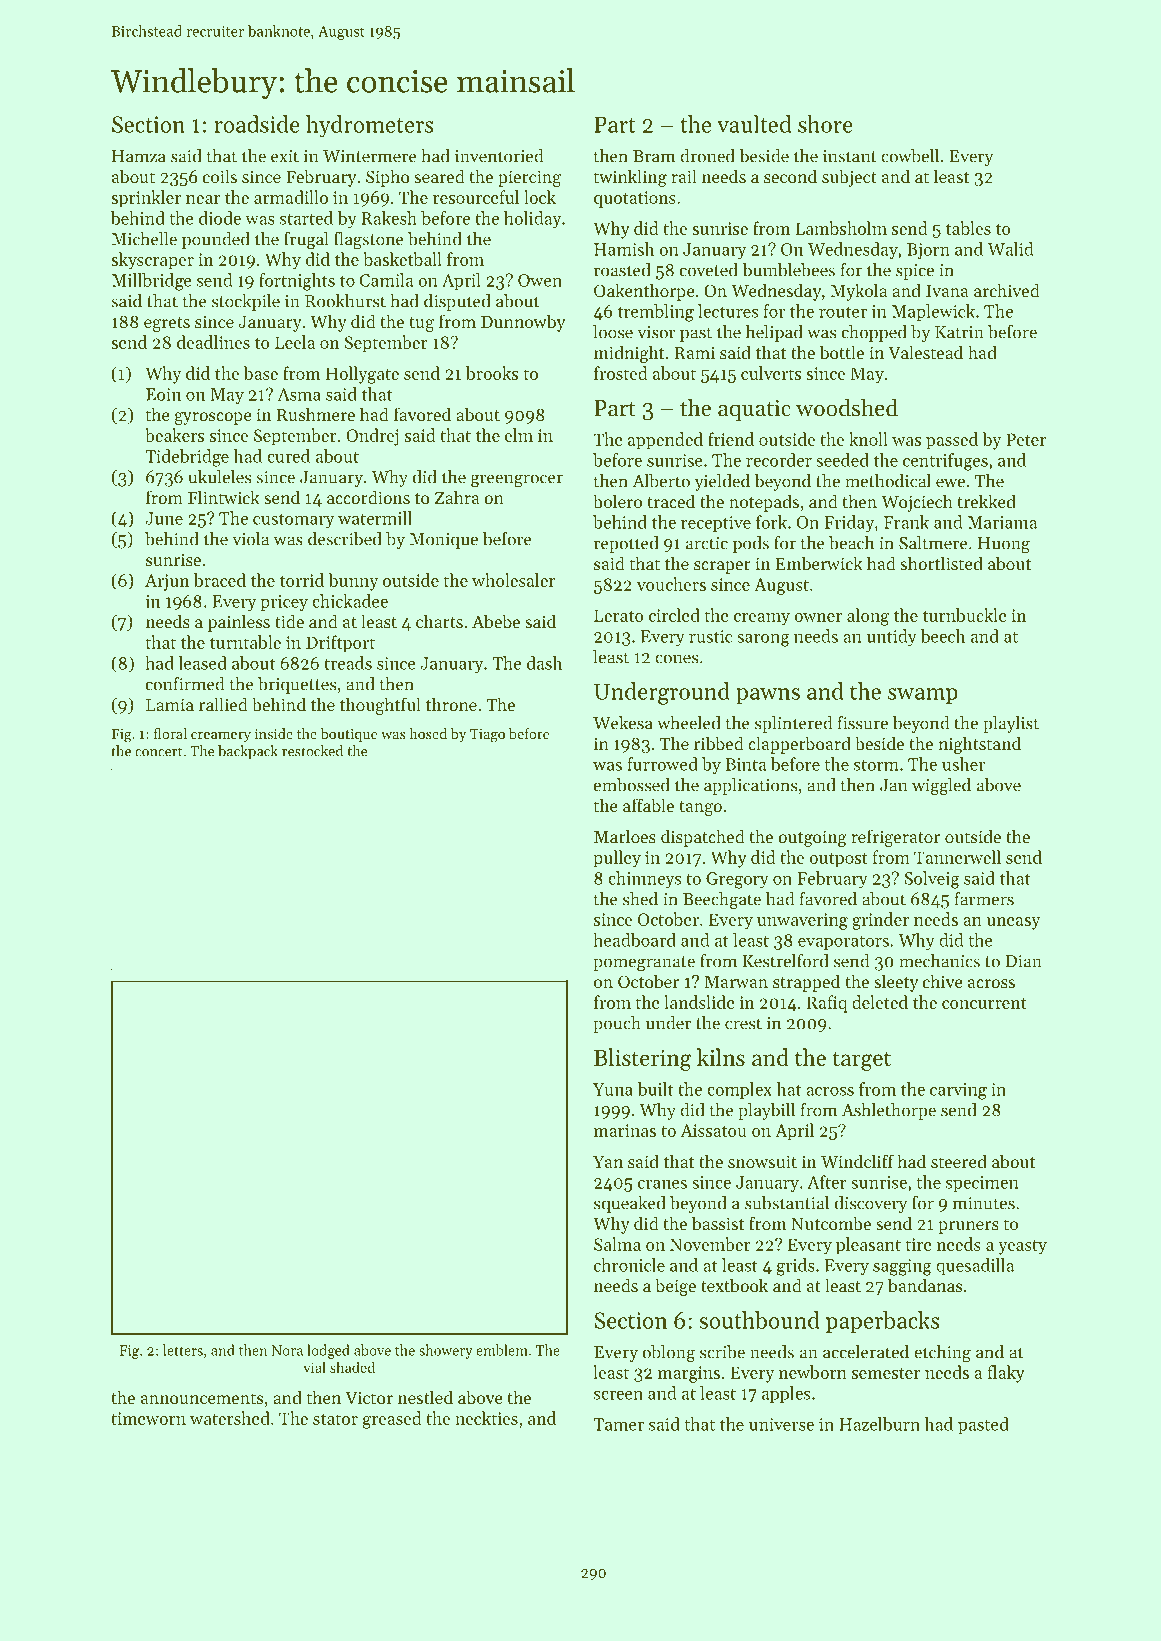  I want to click on refrigerator, so click(895, 838).
